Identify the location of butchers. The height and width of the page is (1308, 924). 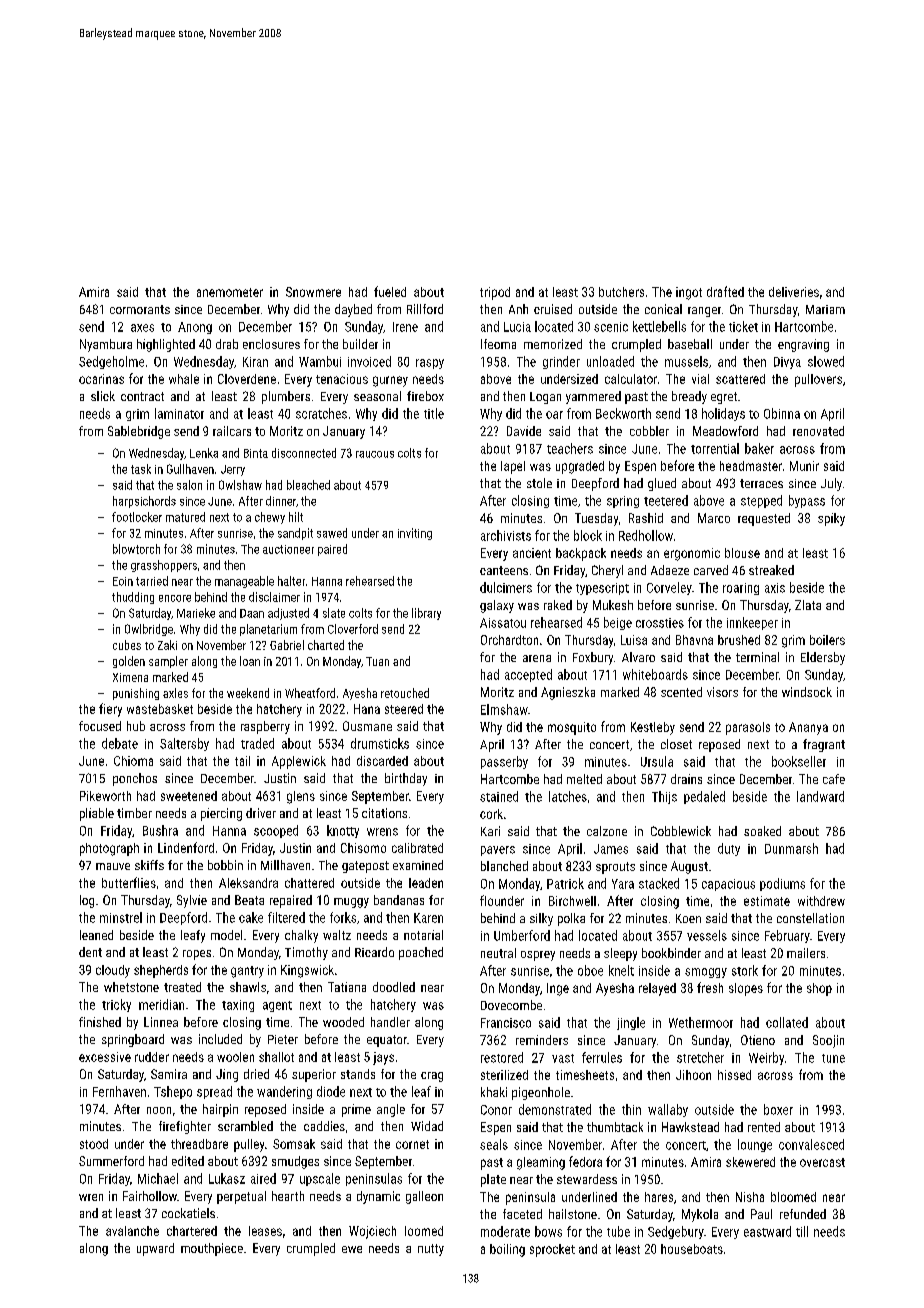
(621, 292).
